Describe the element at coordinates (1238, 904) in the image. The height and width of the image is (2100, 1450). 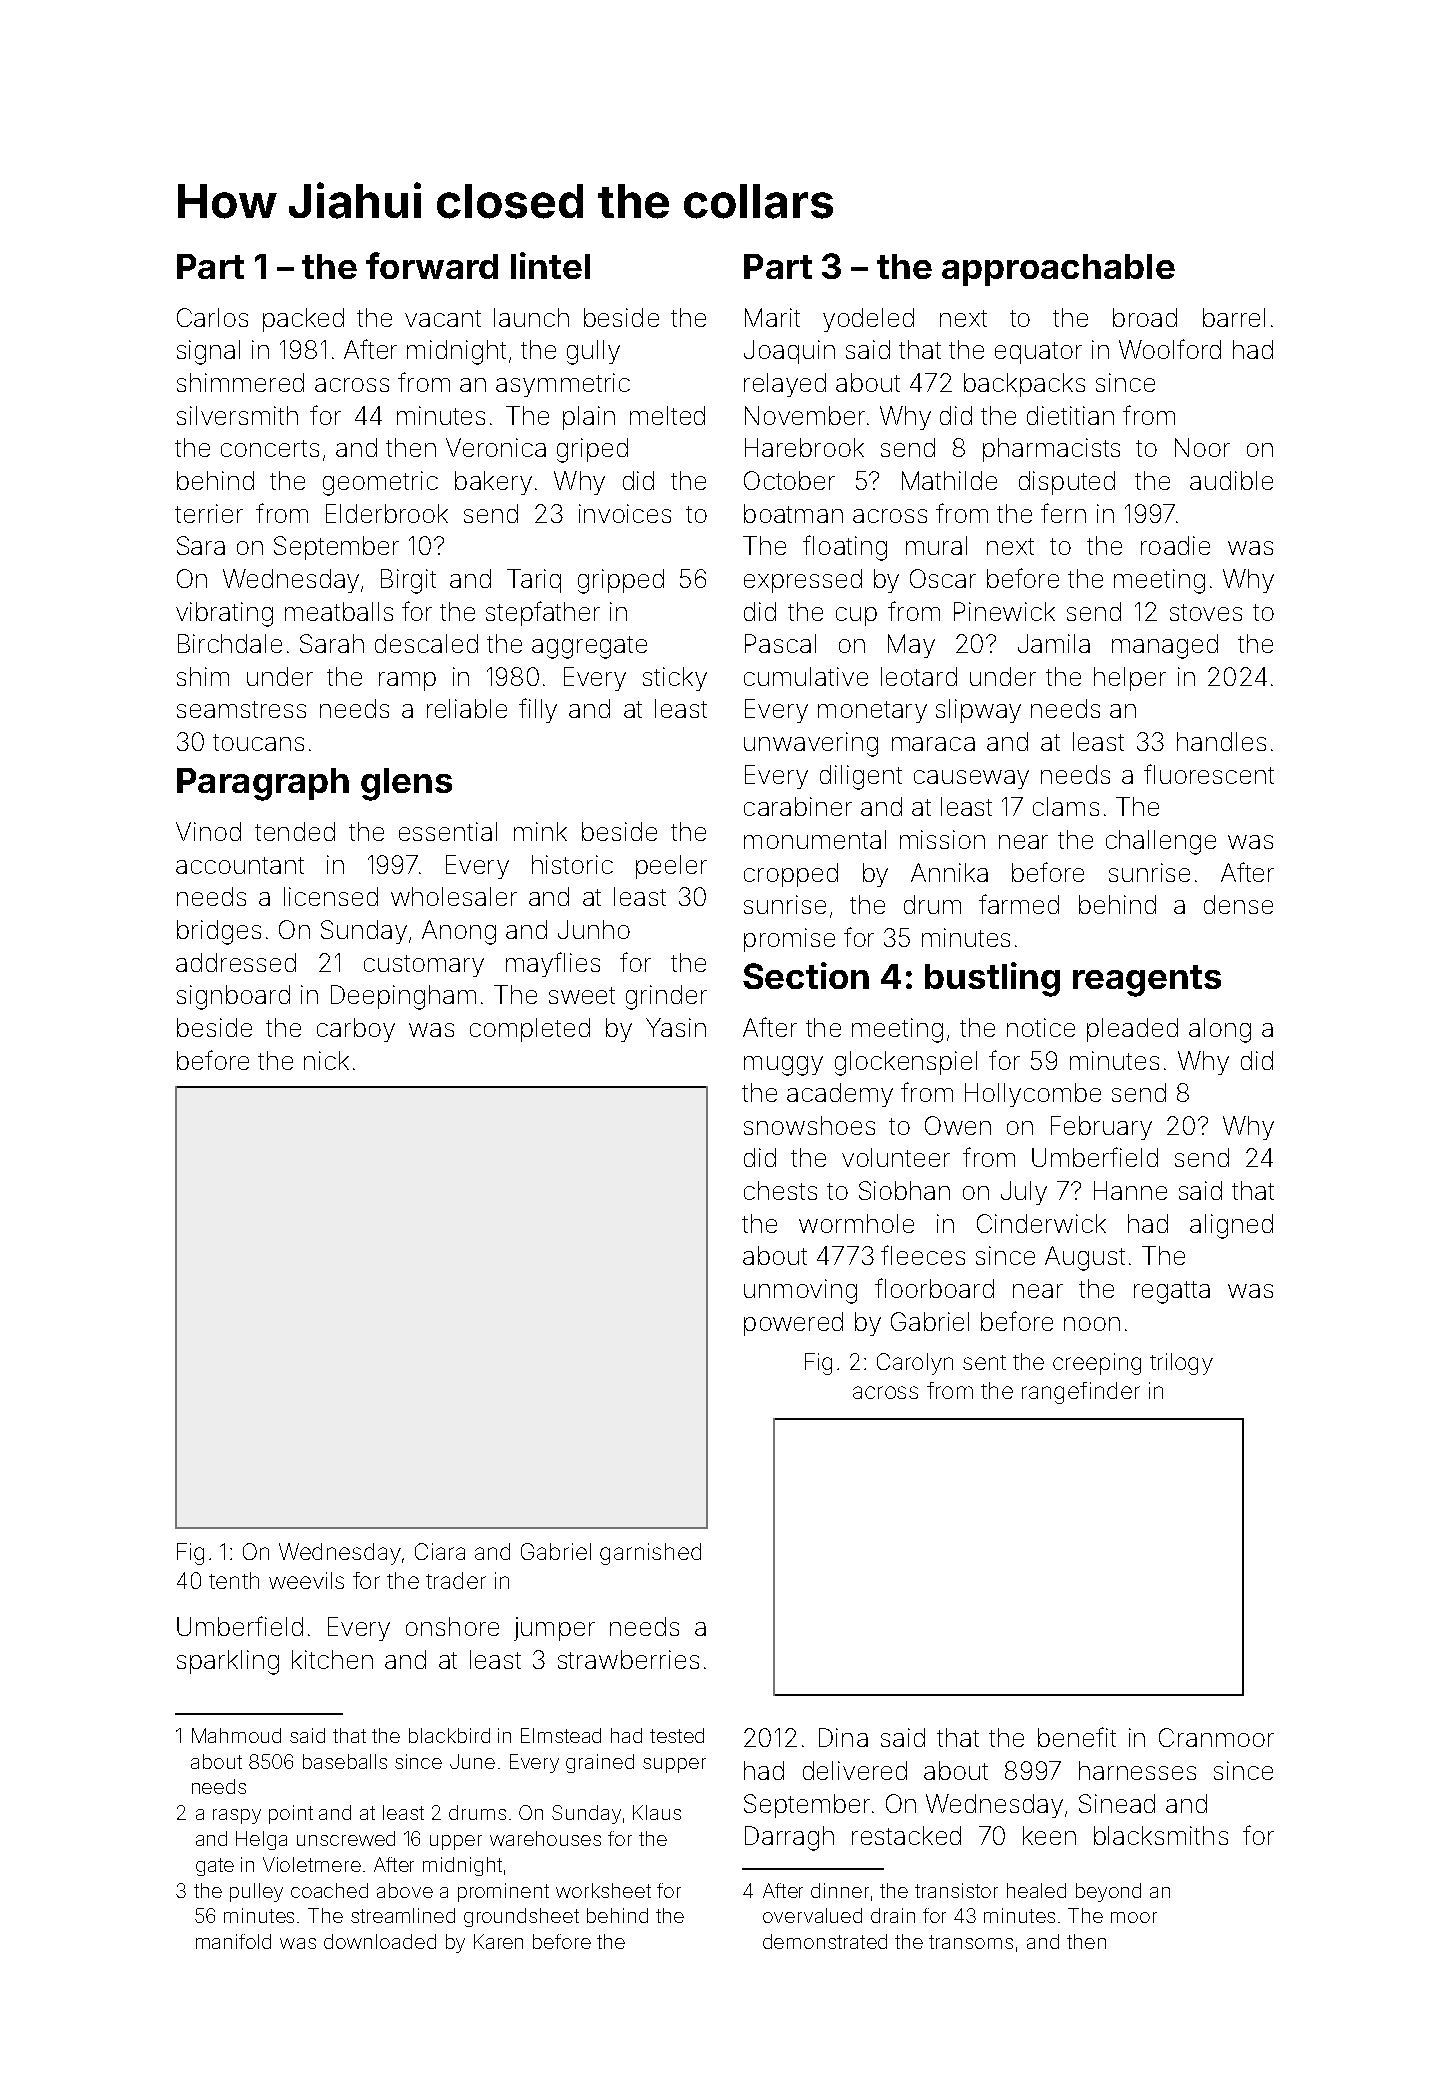
I see `dense` at that location.
